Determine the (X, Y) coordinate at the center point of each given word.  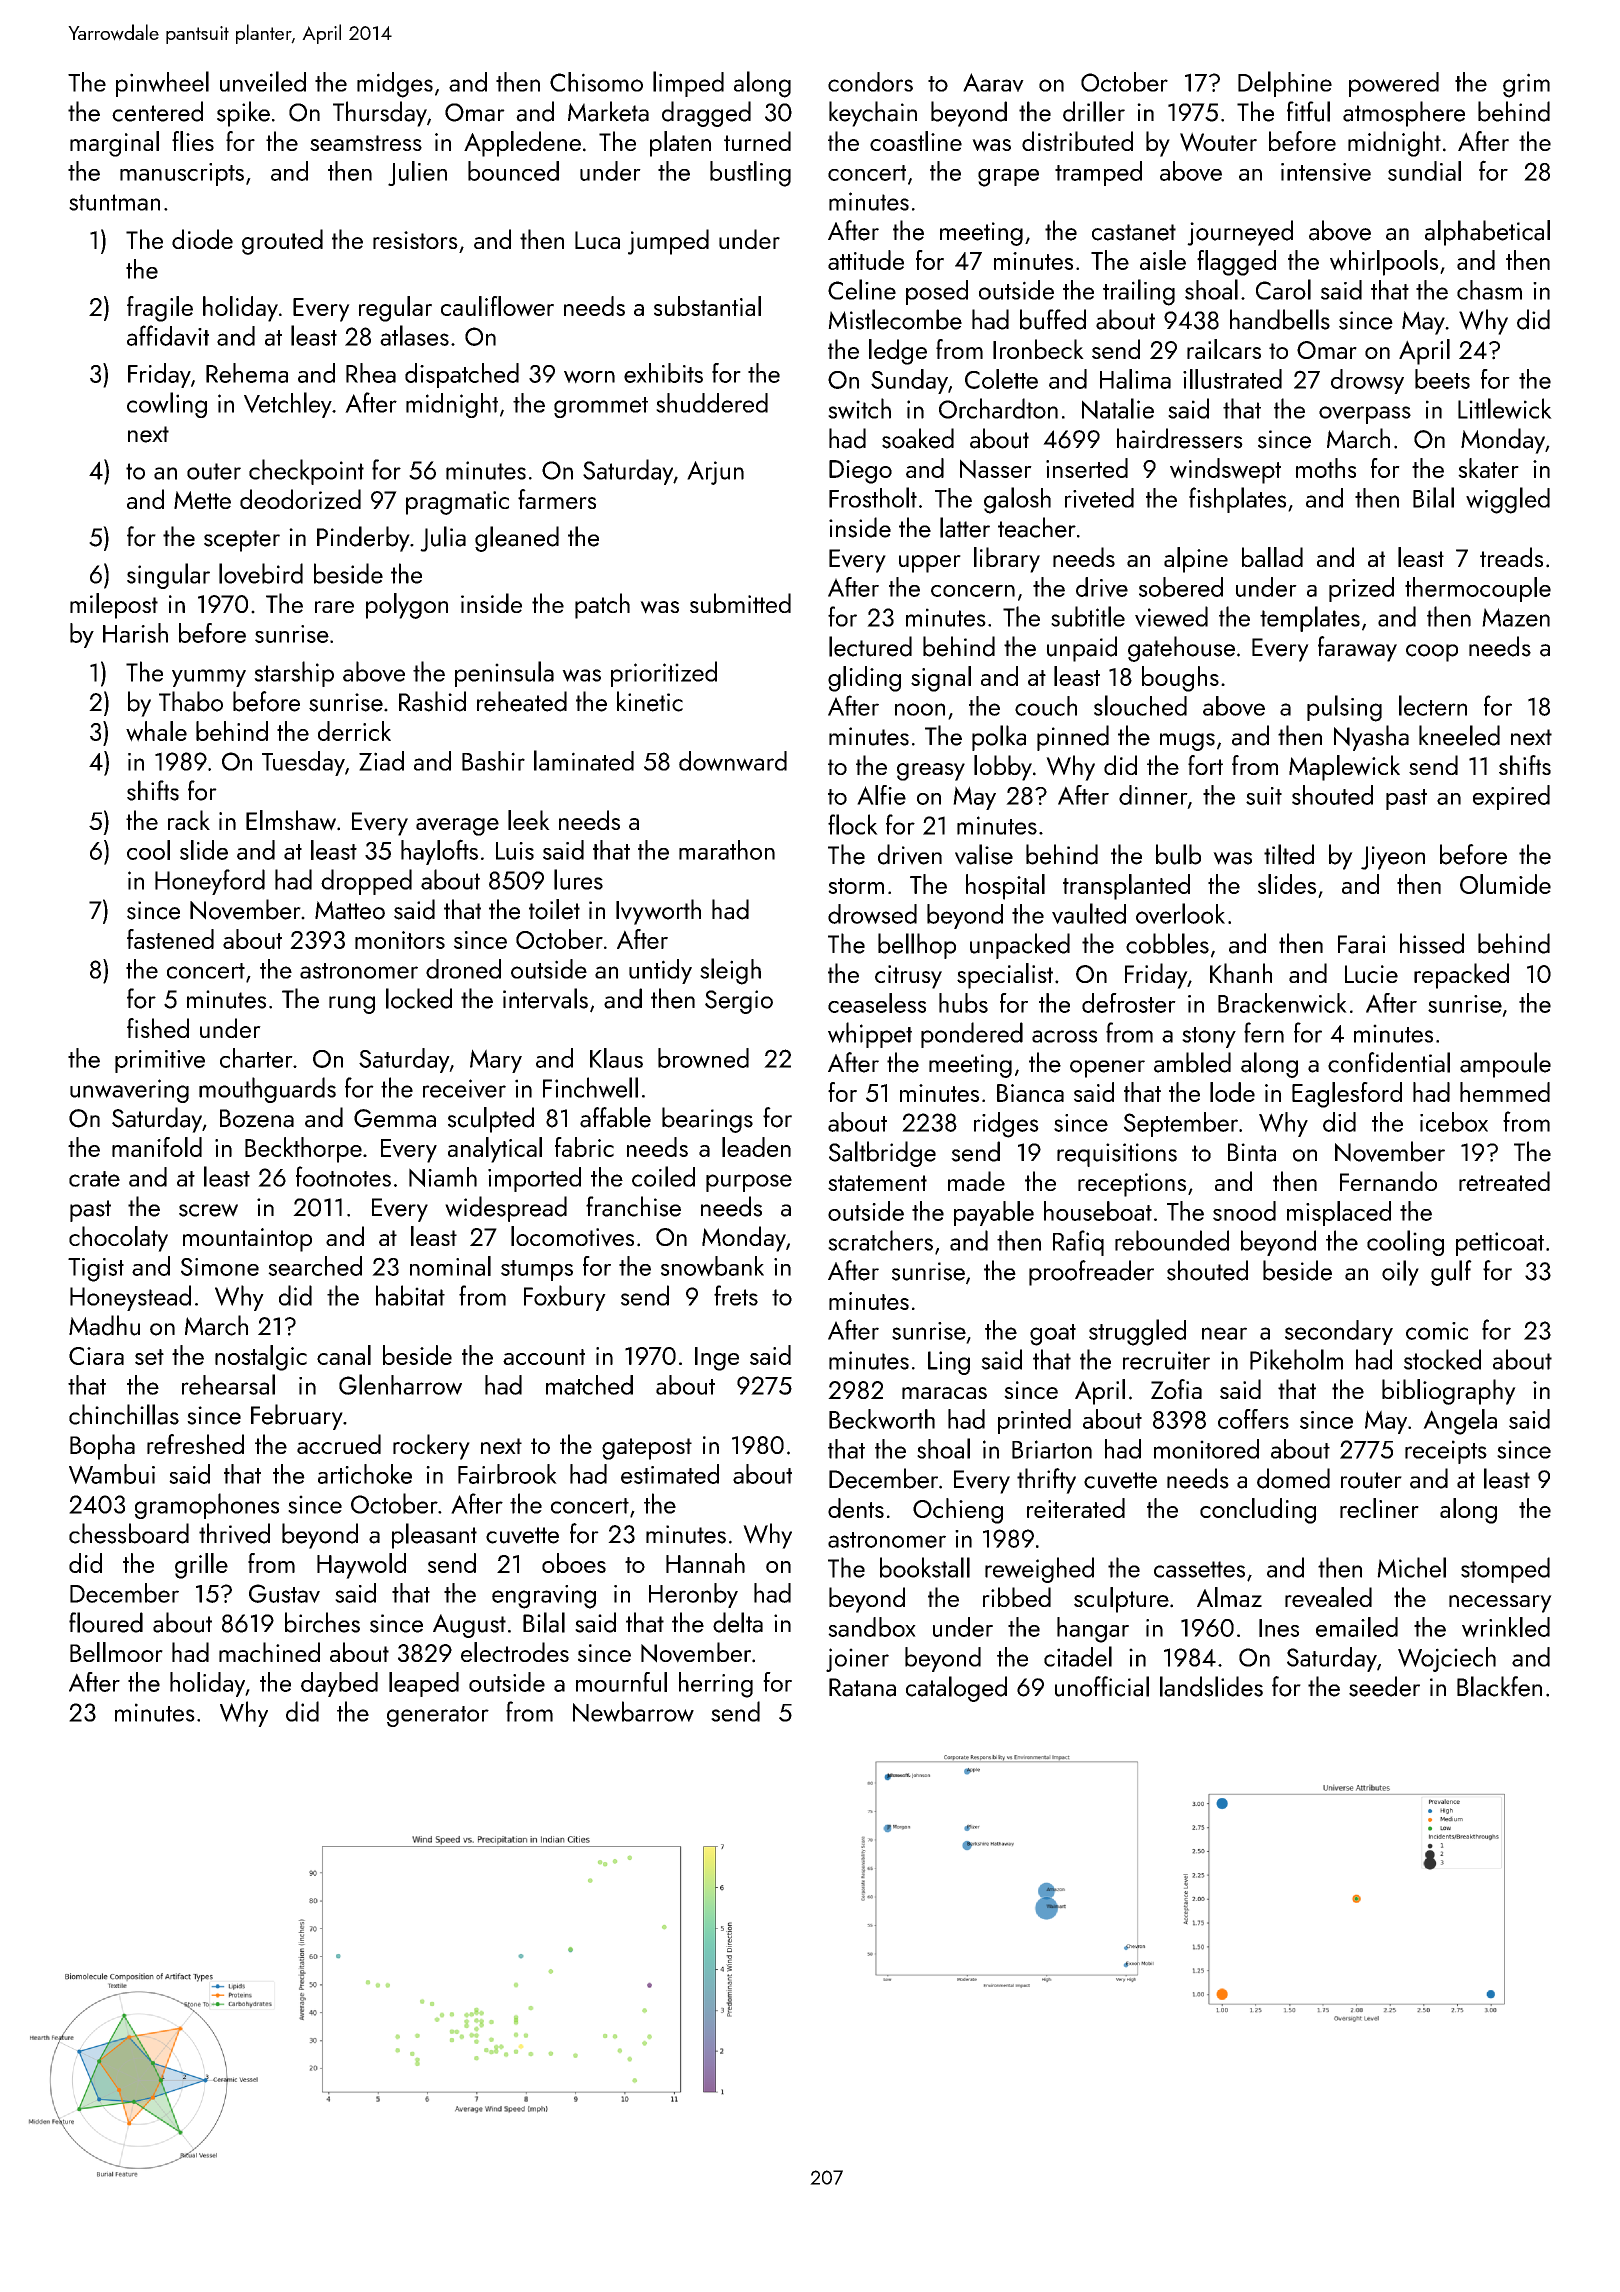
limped (688, 84)
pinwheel (162, 84)
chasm (1489, 290)
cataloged (956, 1689)
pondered (972, 1035)
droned (463, 969)
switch (859, 408)
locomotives (572, 1236)
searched (315, 1266)
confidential (1389, 1062)
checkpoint (306, 472)
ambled (1192, 1062)
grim (1526, 85)
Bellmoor (116, 1652)
